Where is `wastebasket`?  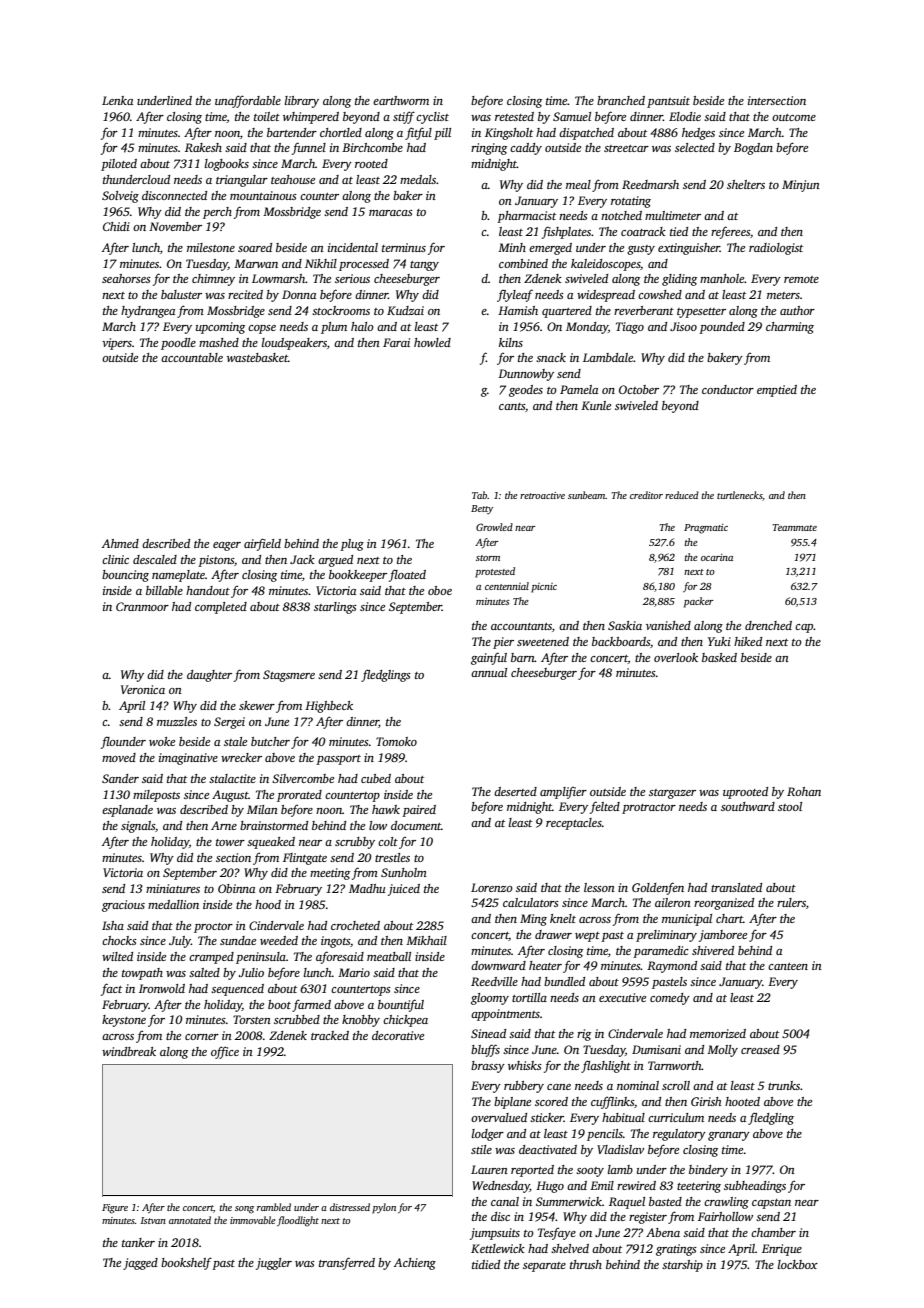
wastebasket is located at coordinates (257, 357).
